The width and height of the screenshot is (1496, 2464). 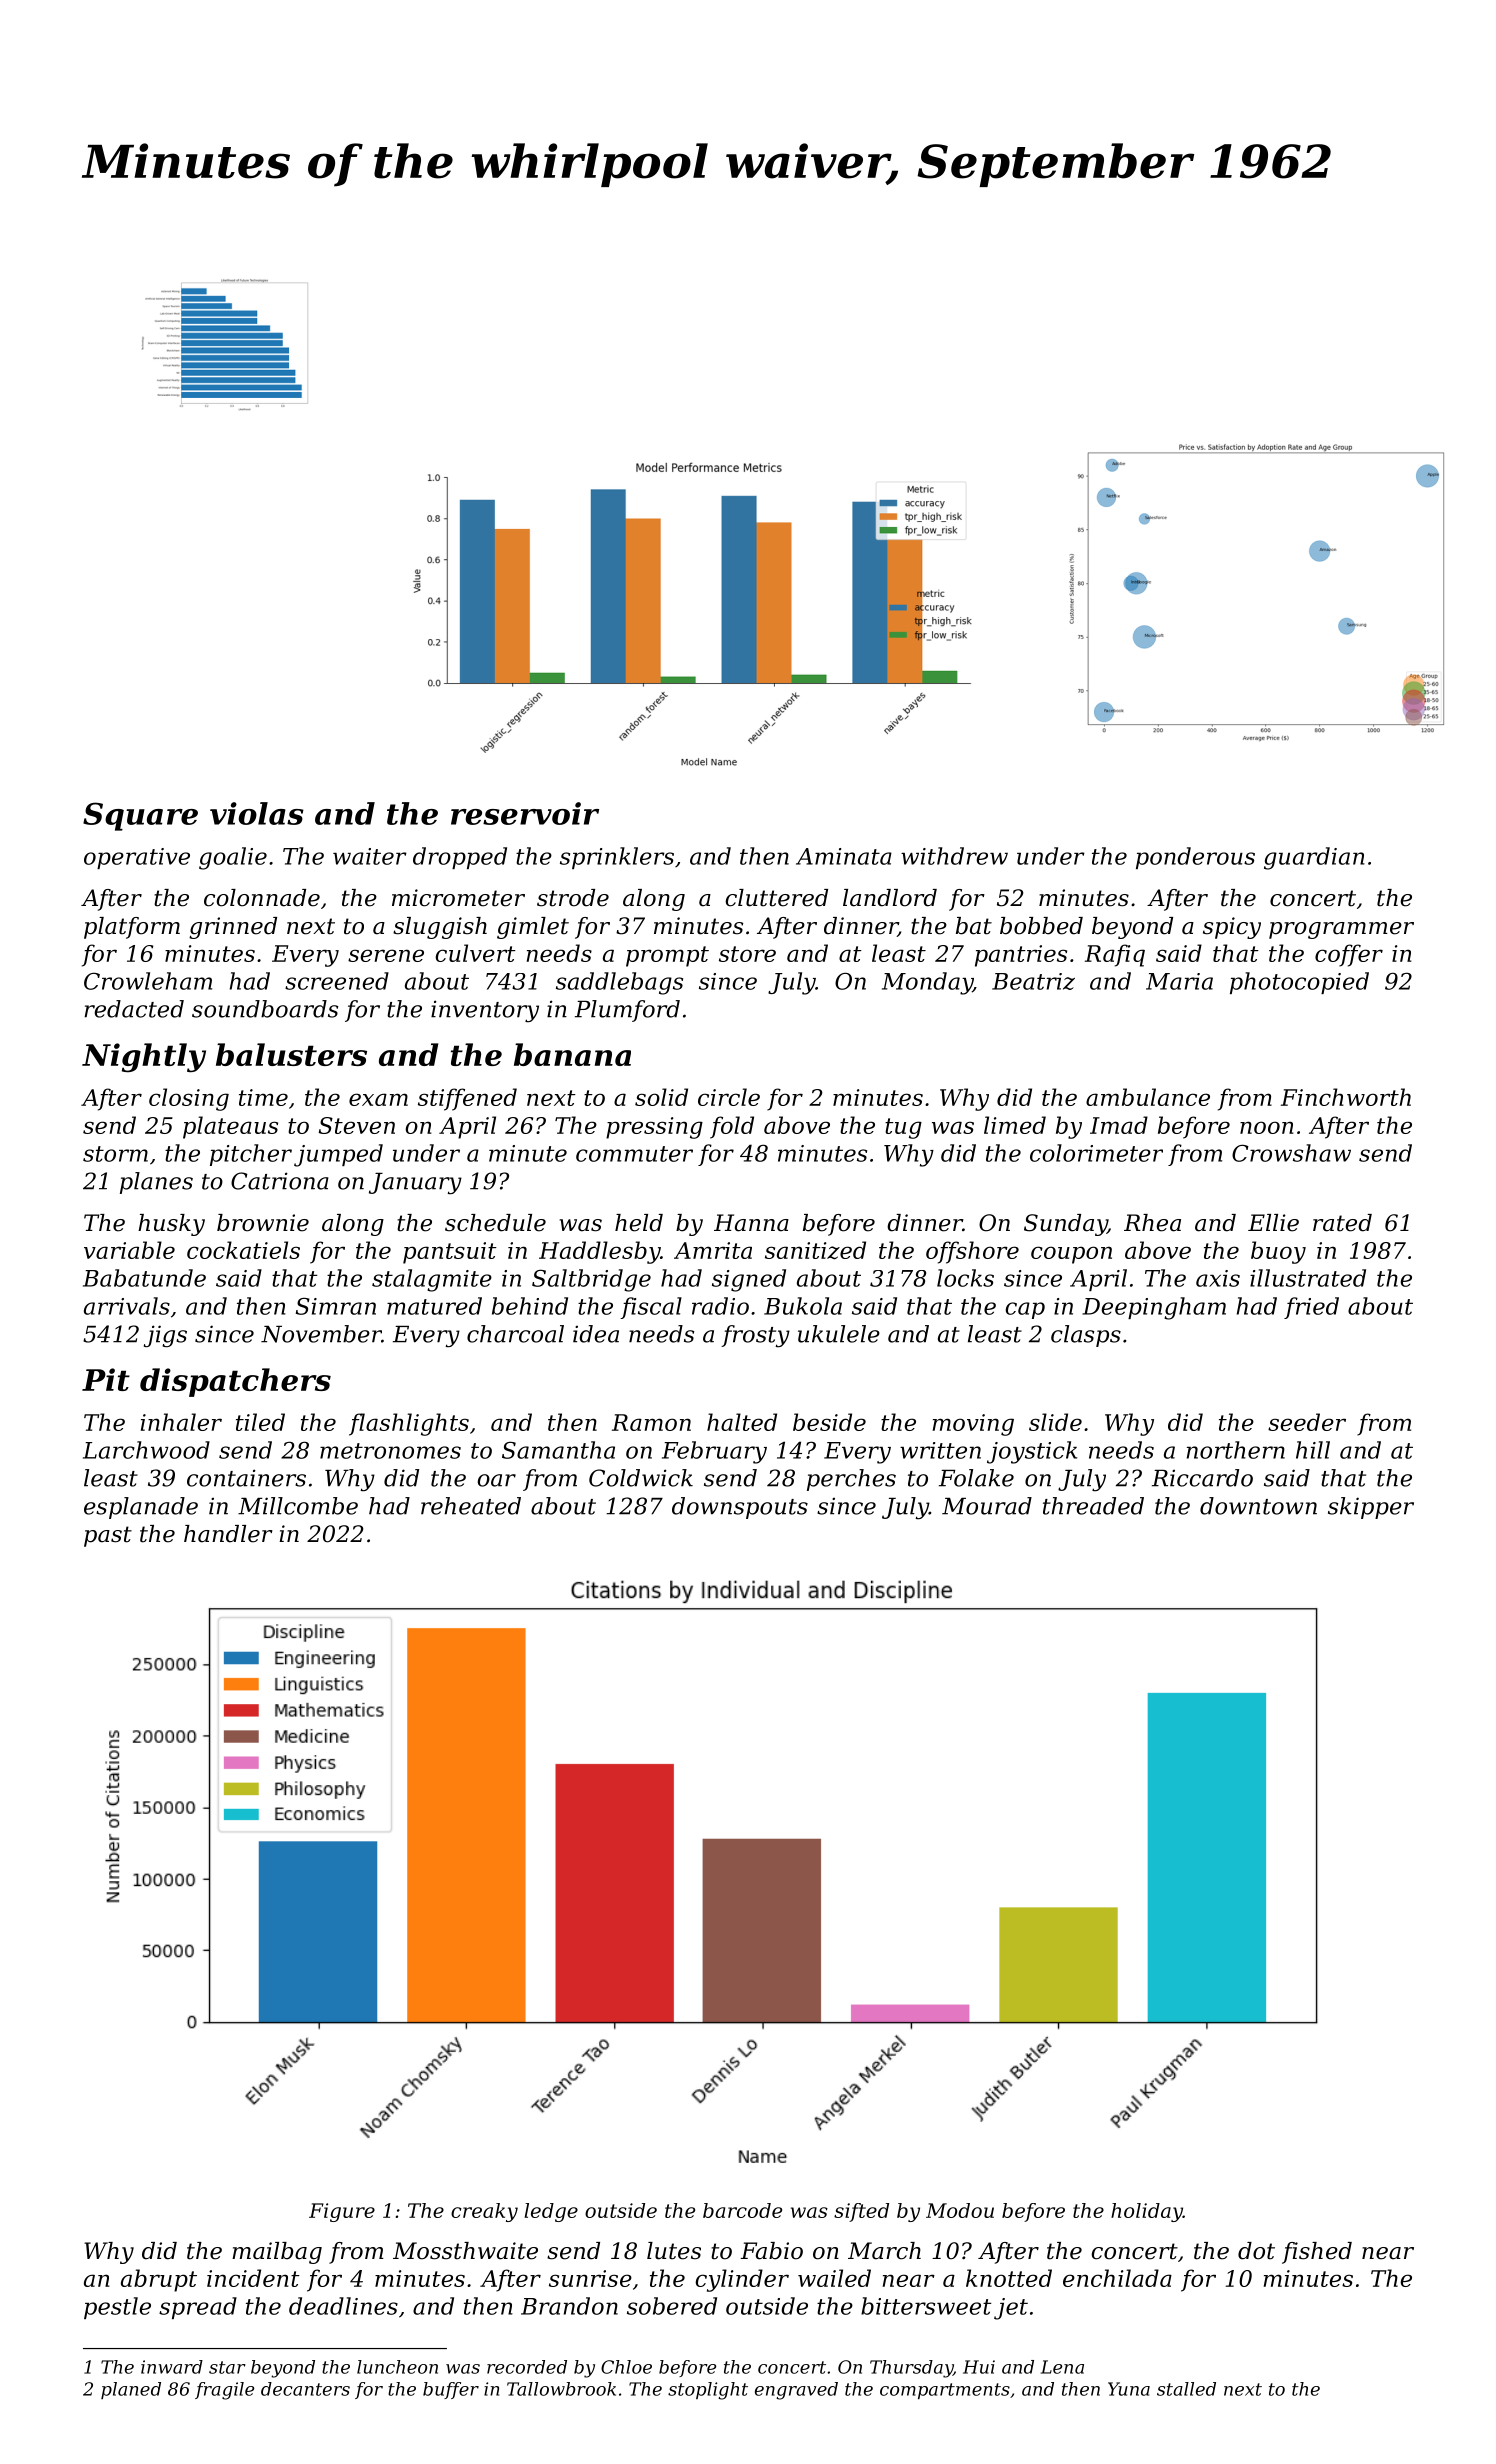 What do you see at coordinates (844, 856) in the screenshot?
I see `Aminata` at bounding box center [844, 856].
